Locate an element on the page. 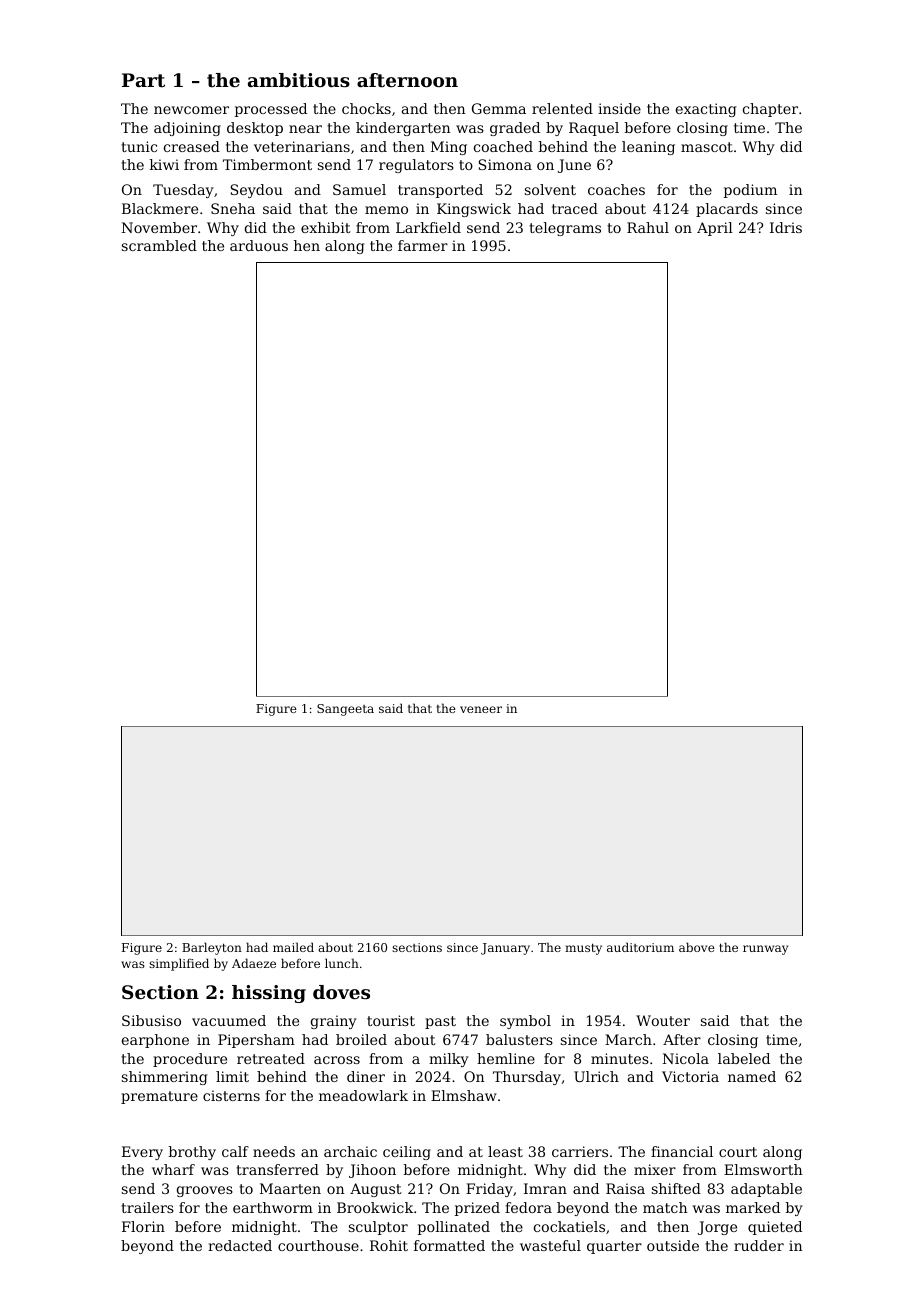 The width and height of the document is (924, 1308). Sangeeta is located at coordinates (345, 710).
